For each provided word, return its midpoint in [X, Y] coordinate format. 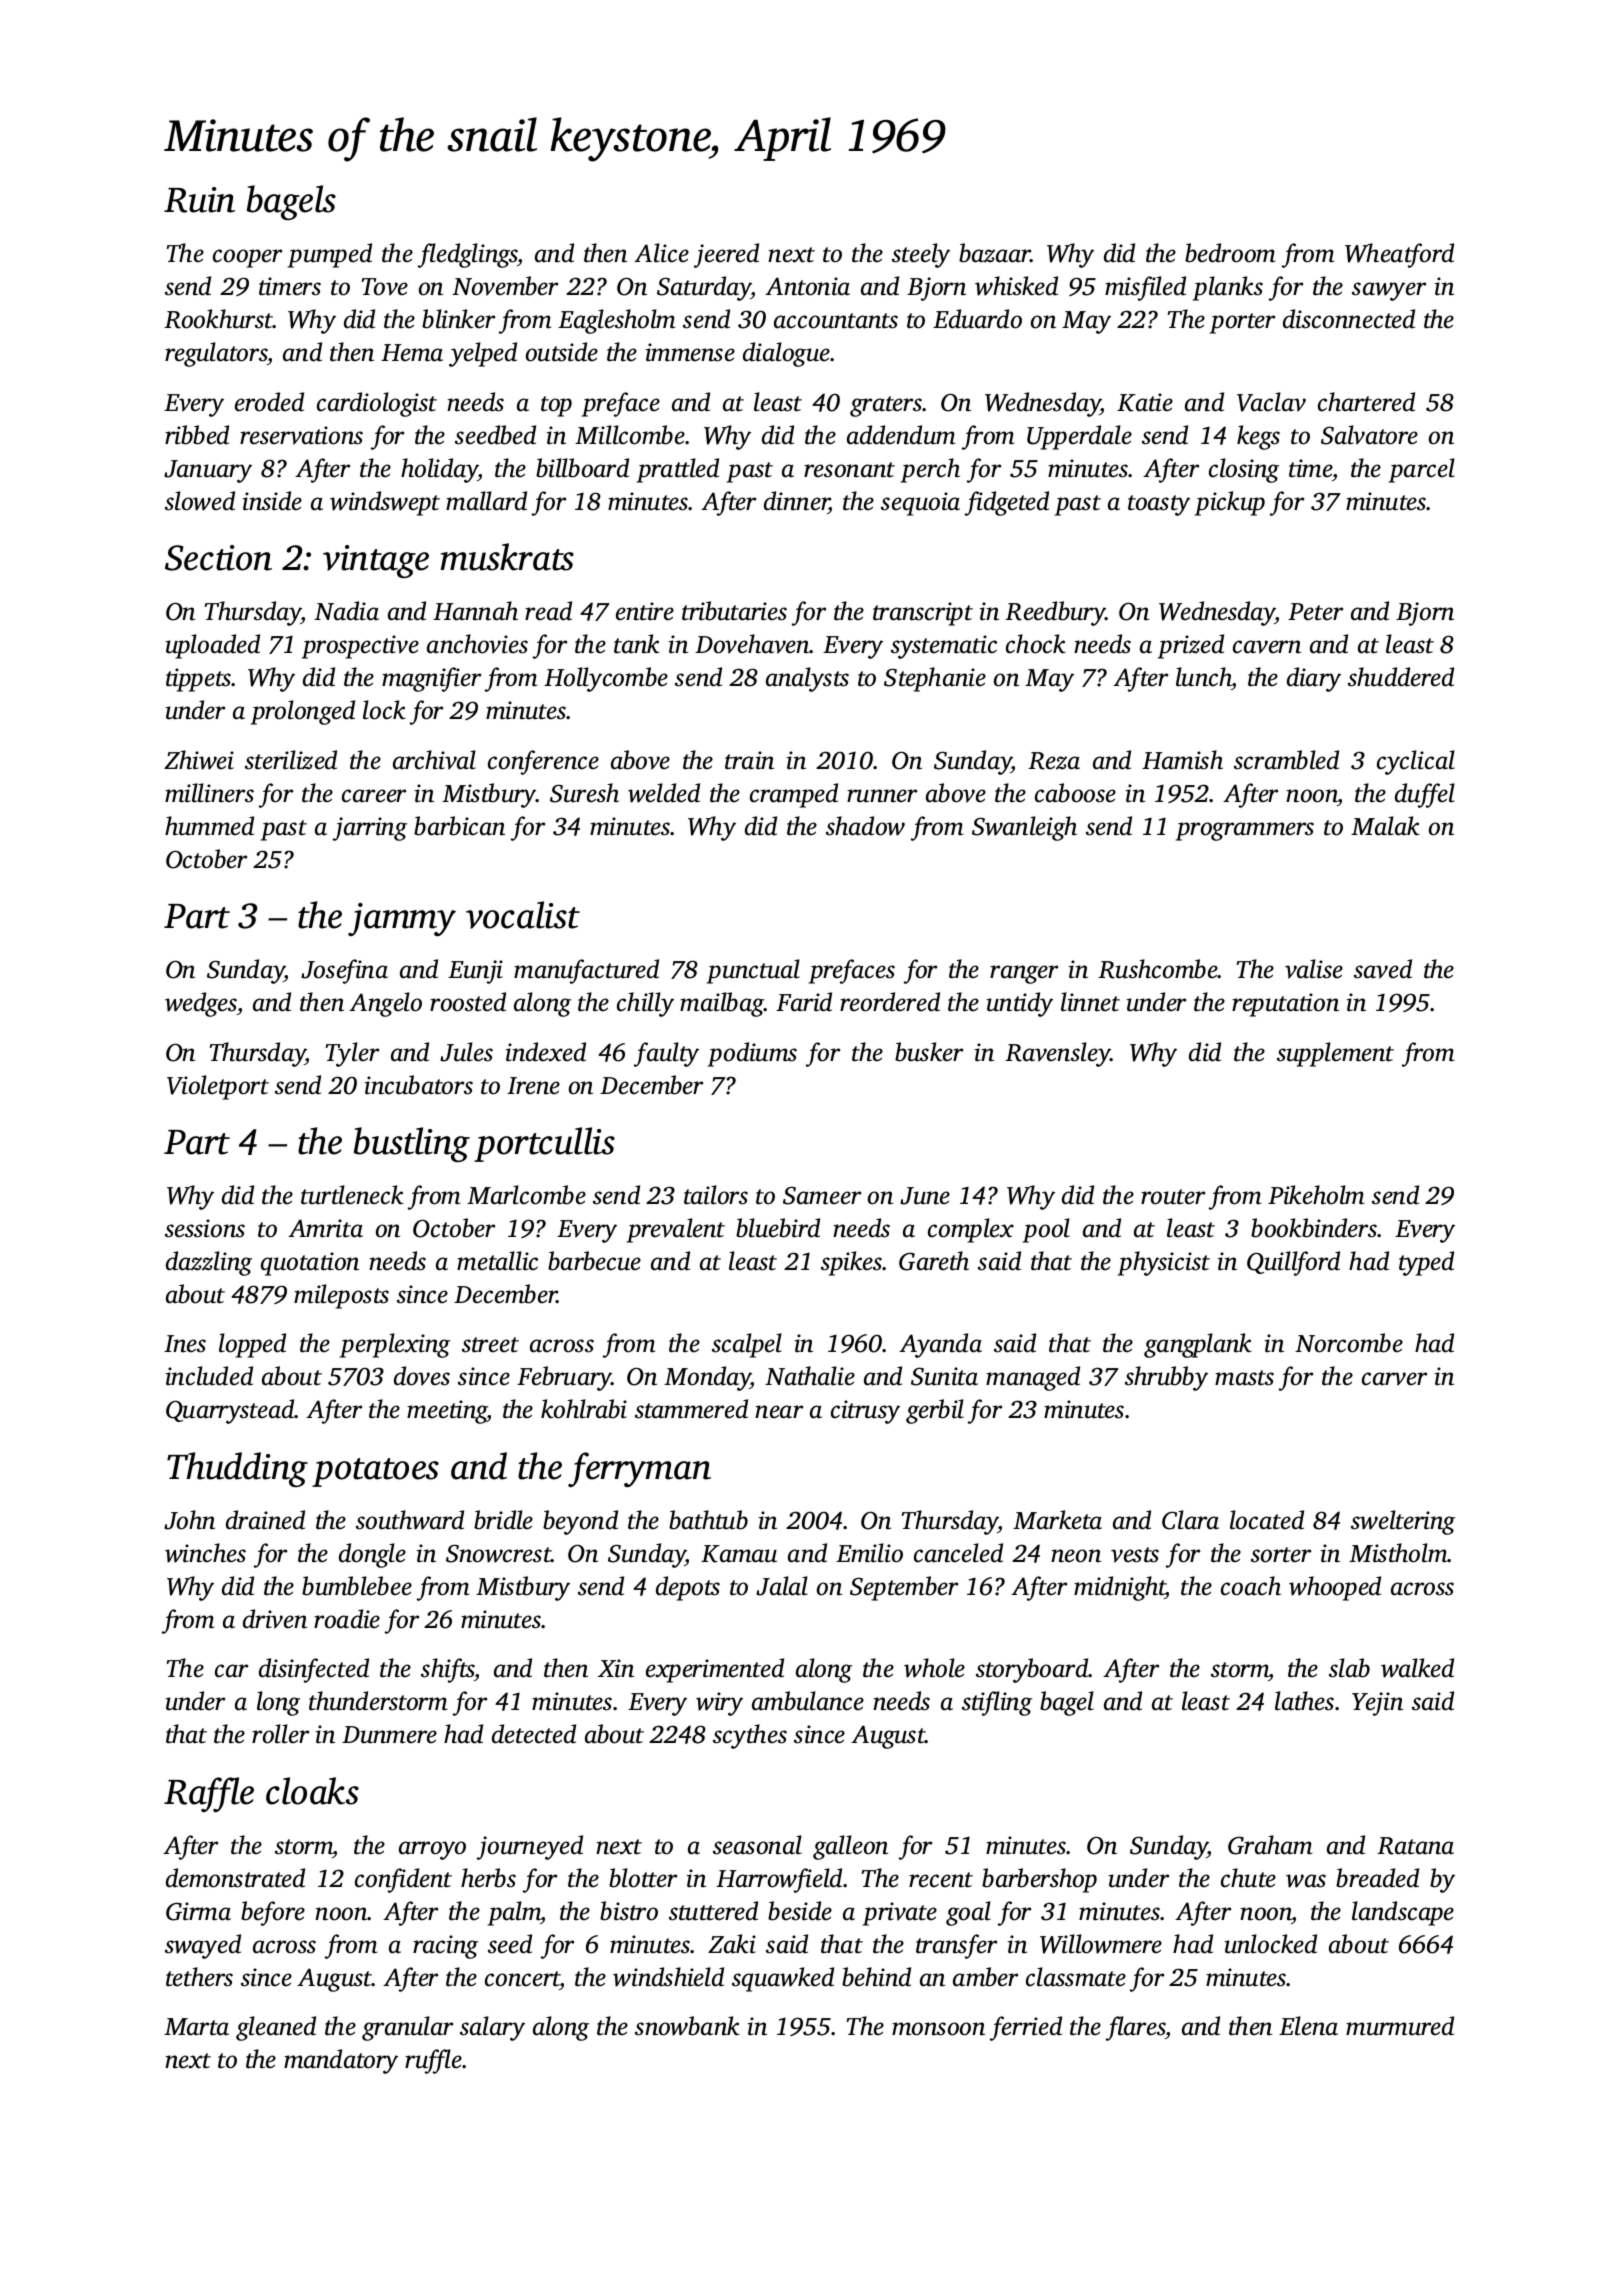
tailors [716, 1195]
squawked [783, 1979]
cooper [247, 258]
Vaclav [1271, 402]
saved [1383, 969]
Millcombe [630, 435]
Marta [196, 2027]
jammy [402, 919]
